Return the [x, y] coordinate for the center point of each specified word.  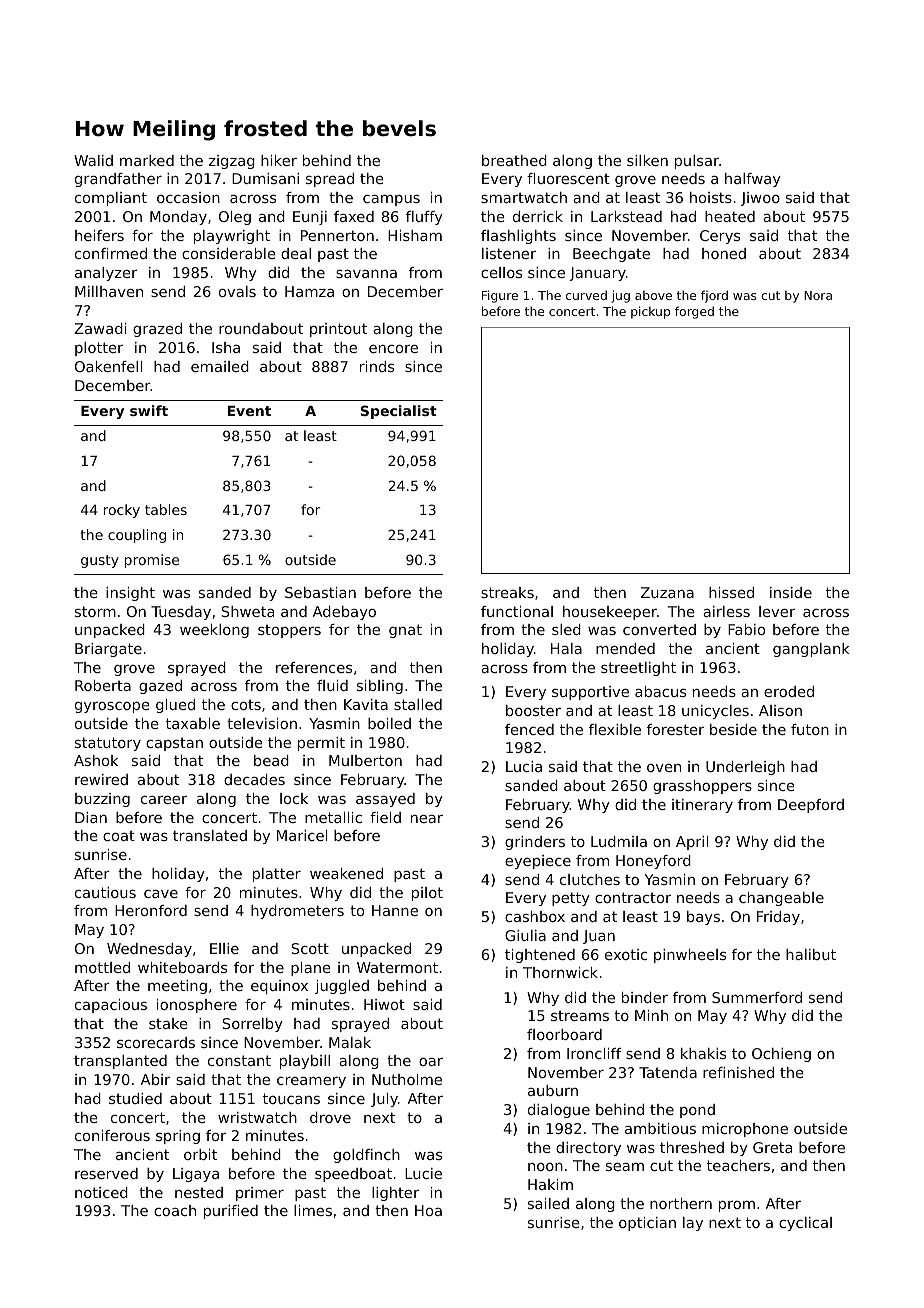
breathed [514, 160]
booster [533, 710]
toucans [291, 1098]
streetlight [638, 669]
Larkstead [626, 216]
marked [147, 160]
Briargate [108, 650]
